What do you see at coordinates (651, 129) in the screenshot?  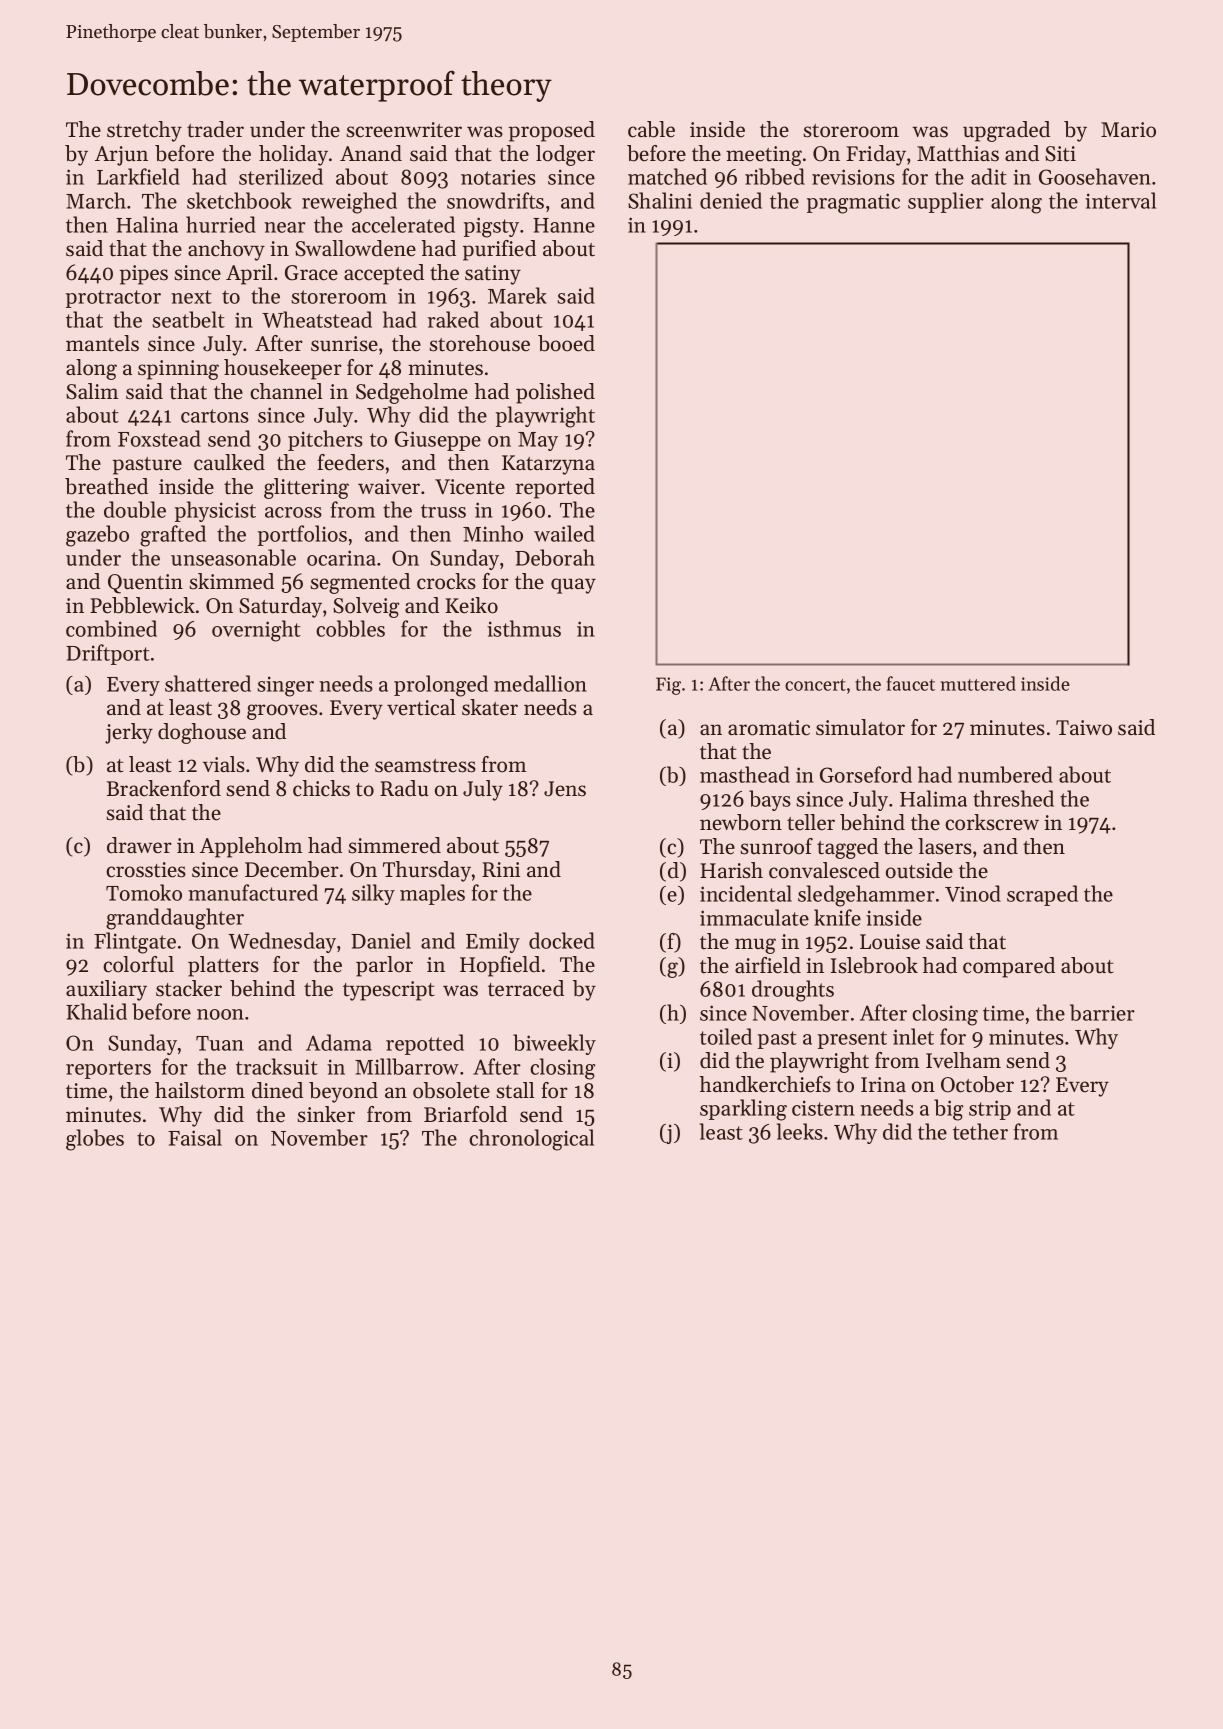 I see `cable` at bounding box center [651, 129].
